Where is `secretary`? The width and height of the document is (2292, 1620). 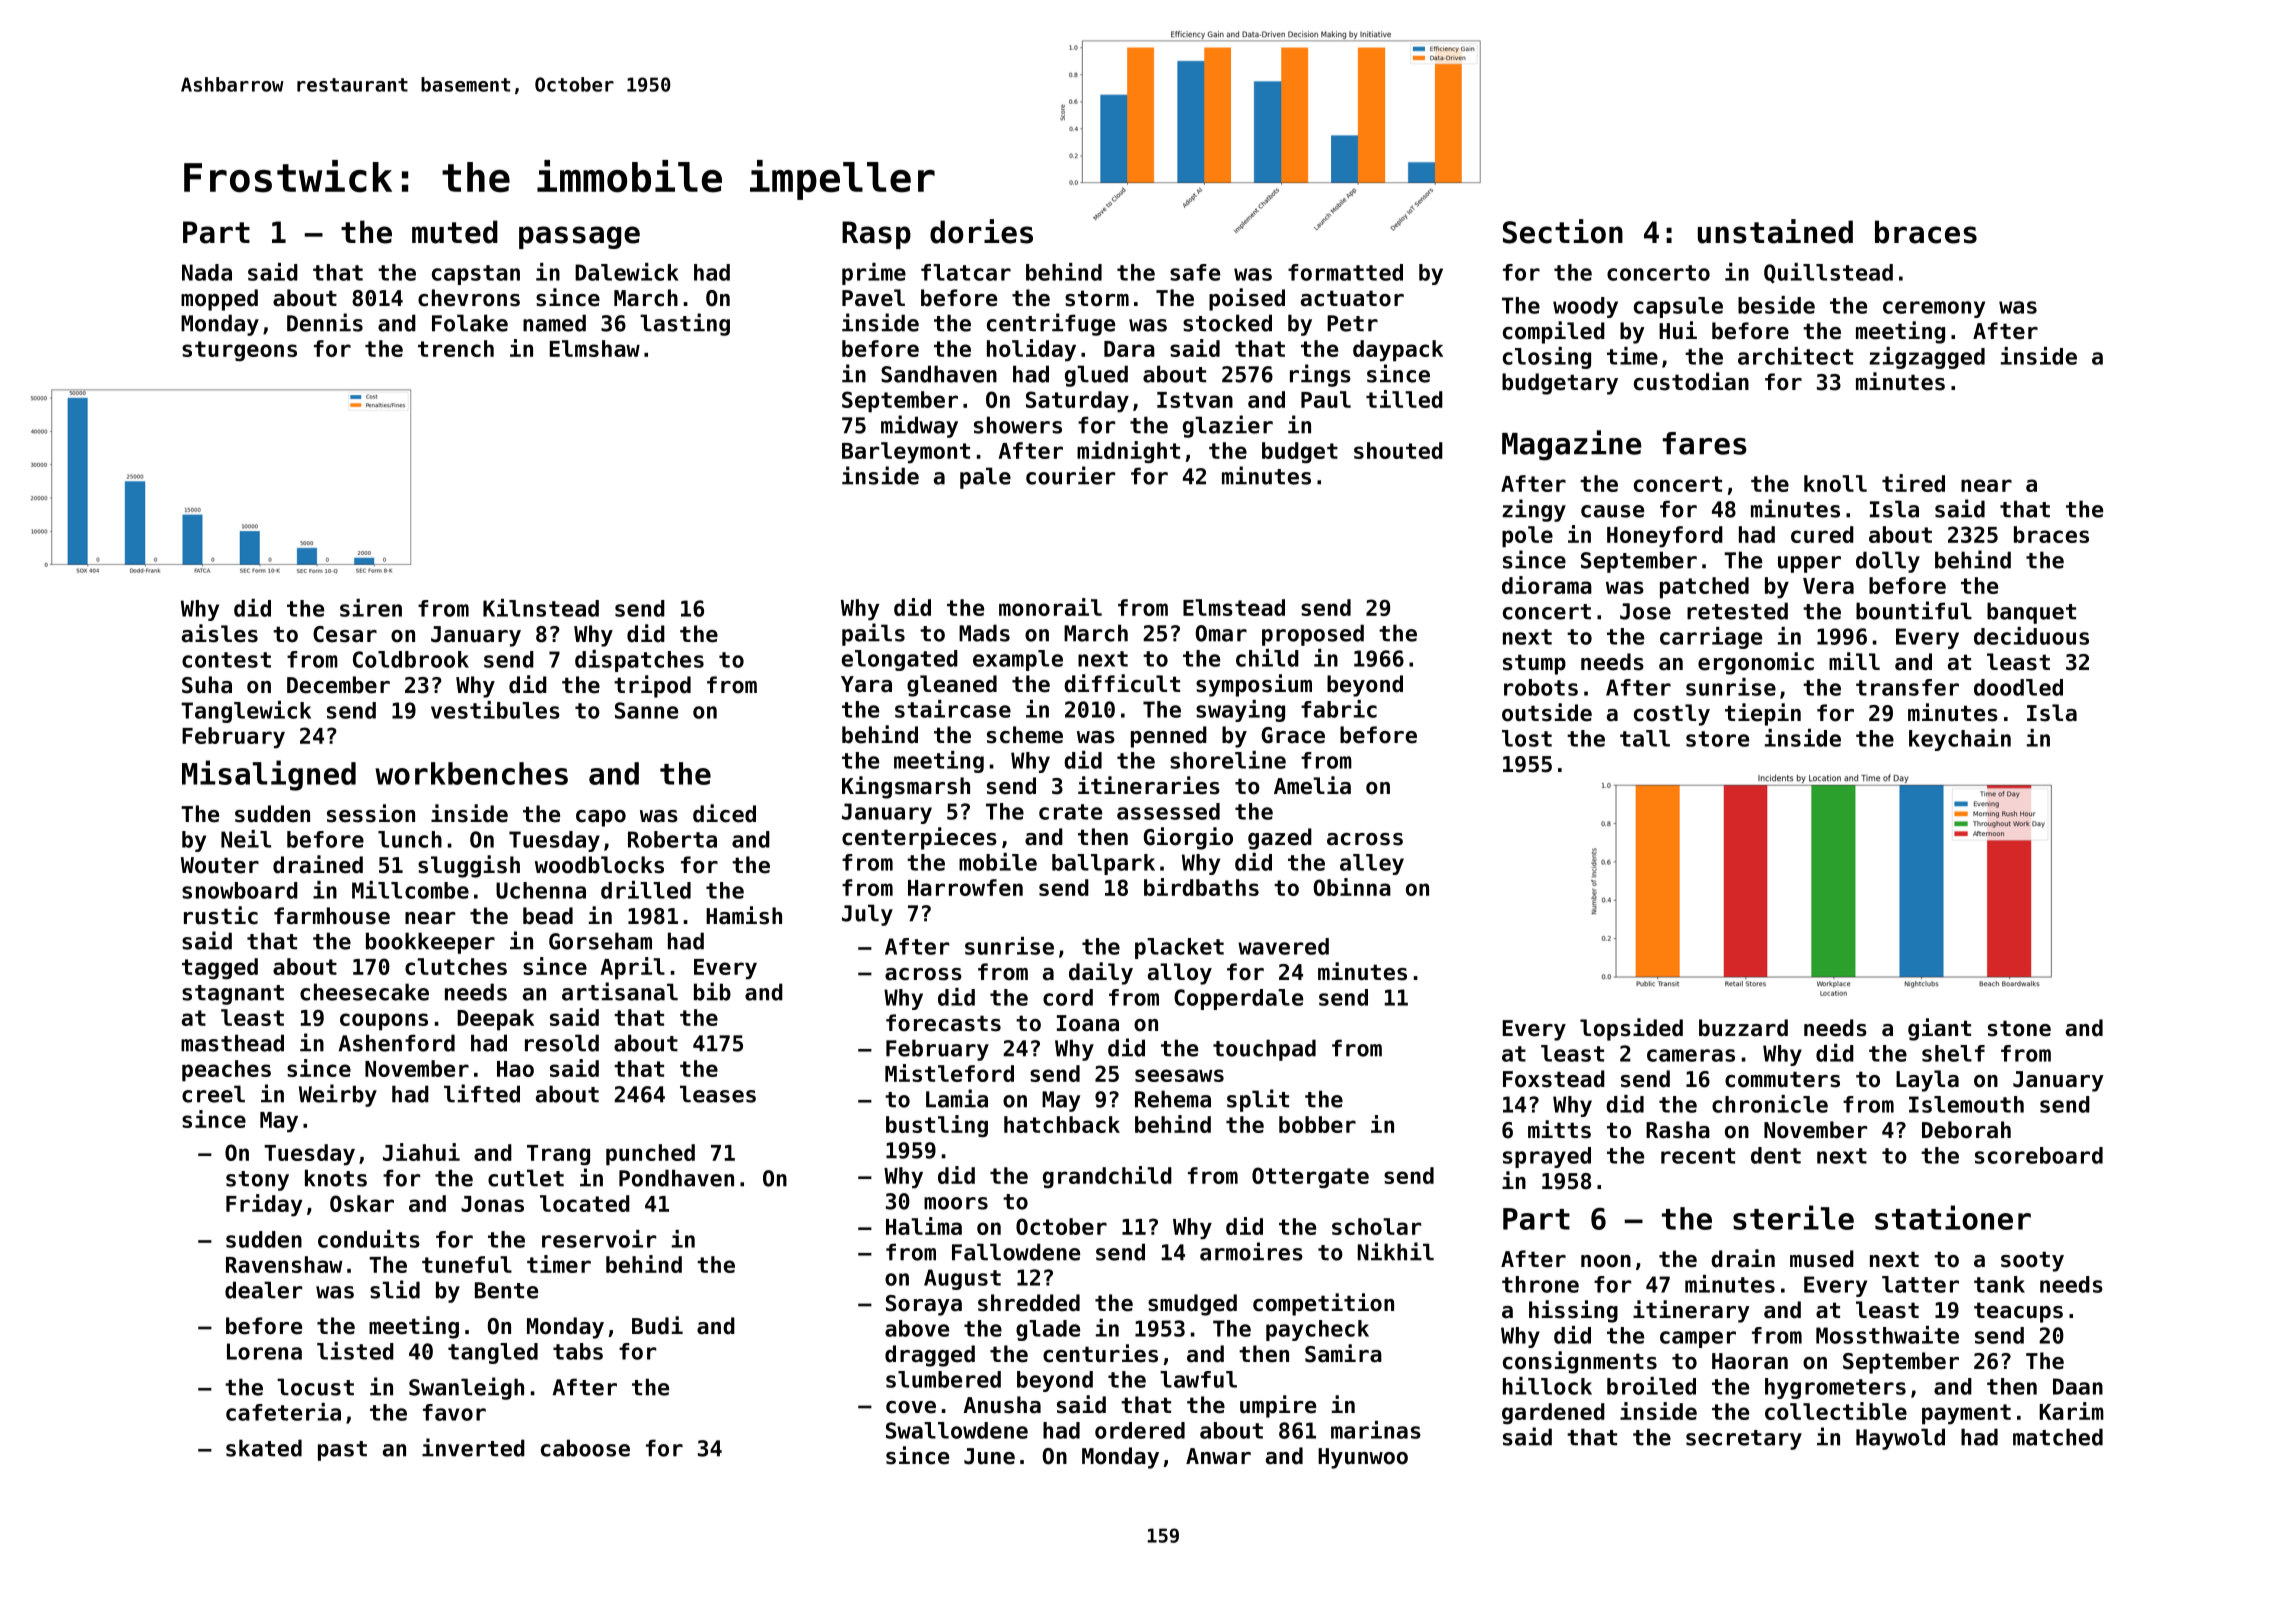 secretary is located at coordinates (1744, 1440).
